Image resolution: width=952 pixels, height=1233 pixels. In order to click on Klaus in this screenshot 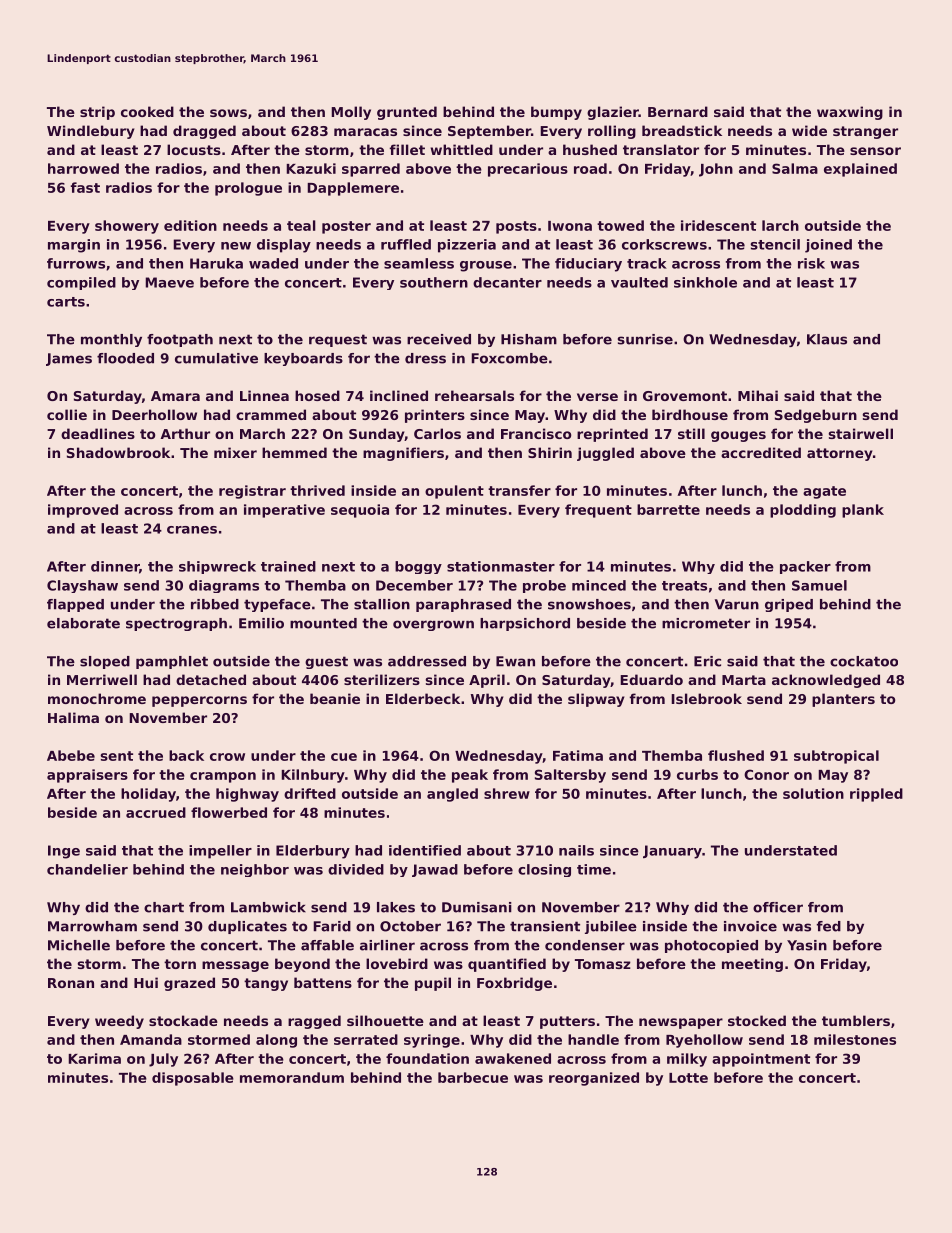, I will do `click(827, 339)`.
